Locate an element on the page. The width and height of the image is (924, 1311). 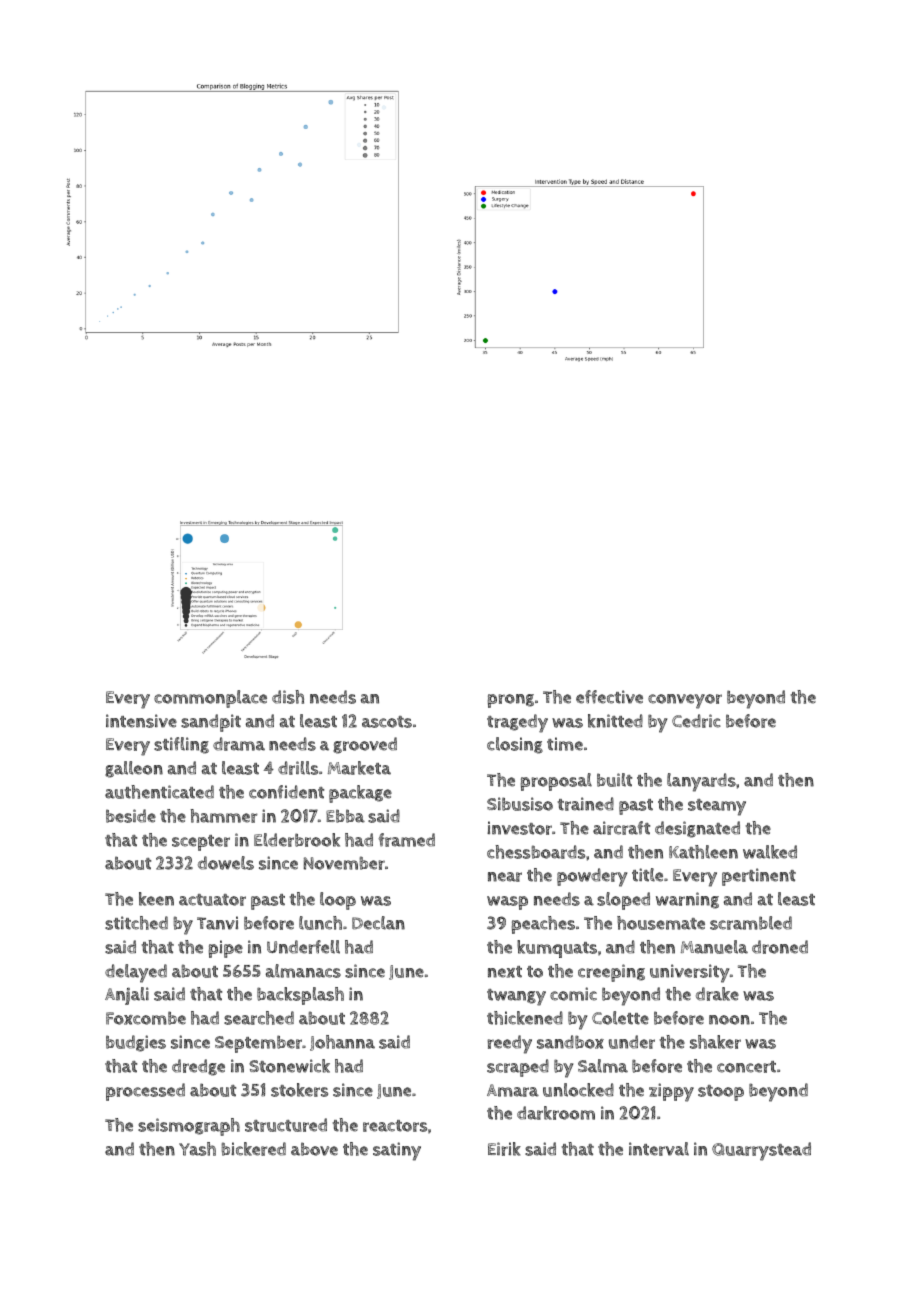
noon is located at coordinates (729, 1020).
